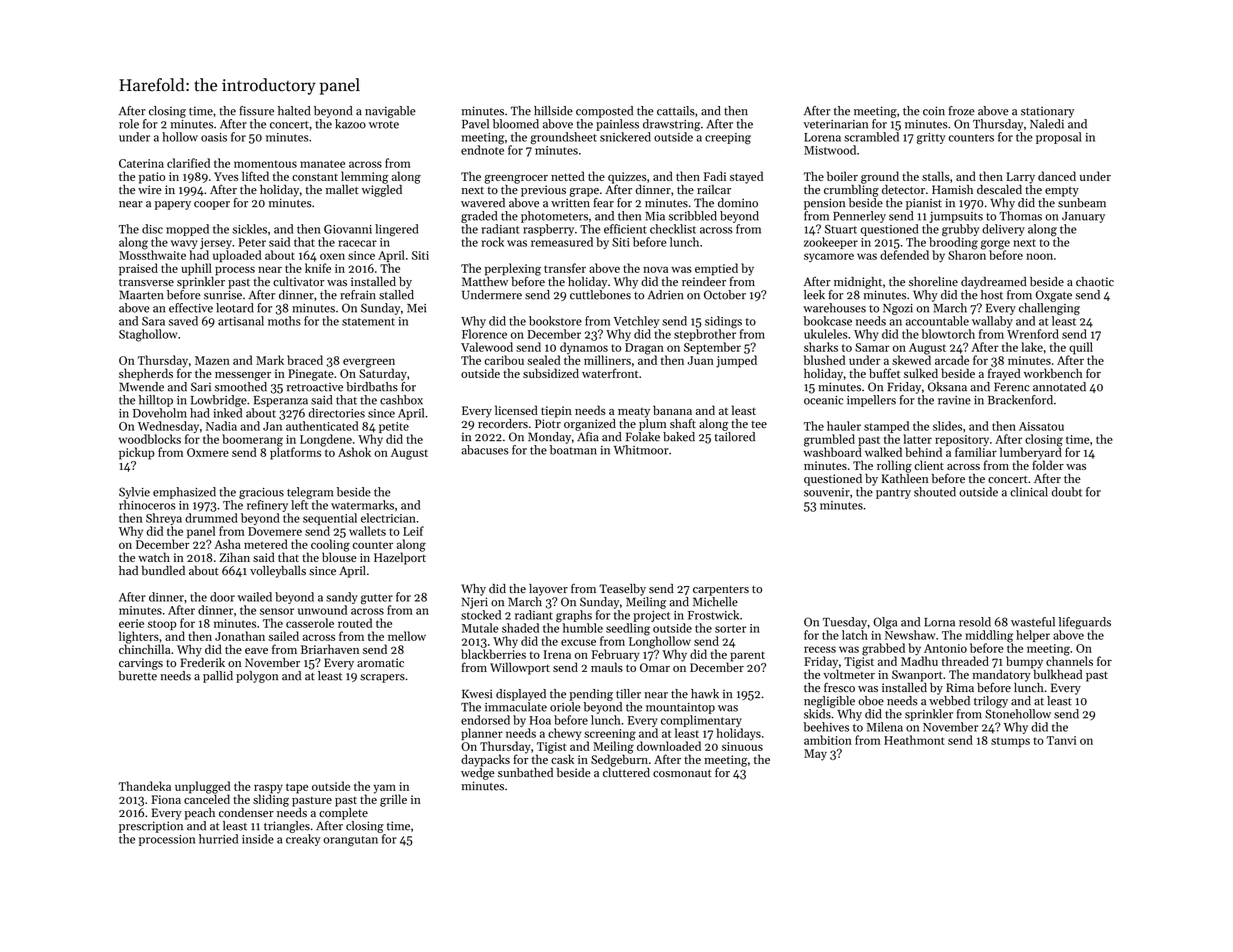 The width and height of the screenshot is (1233, 952). Describe the element at coordinates (503, 424) in the screenshot. I see `recorders` at that location.
